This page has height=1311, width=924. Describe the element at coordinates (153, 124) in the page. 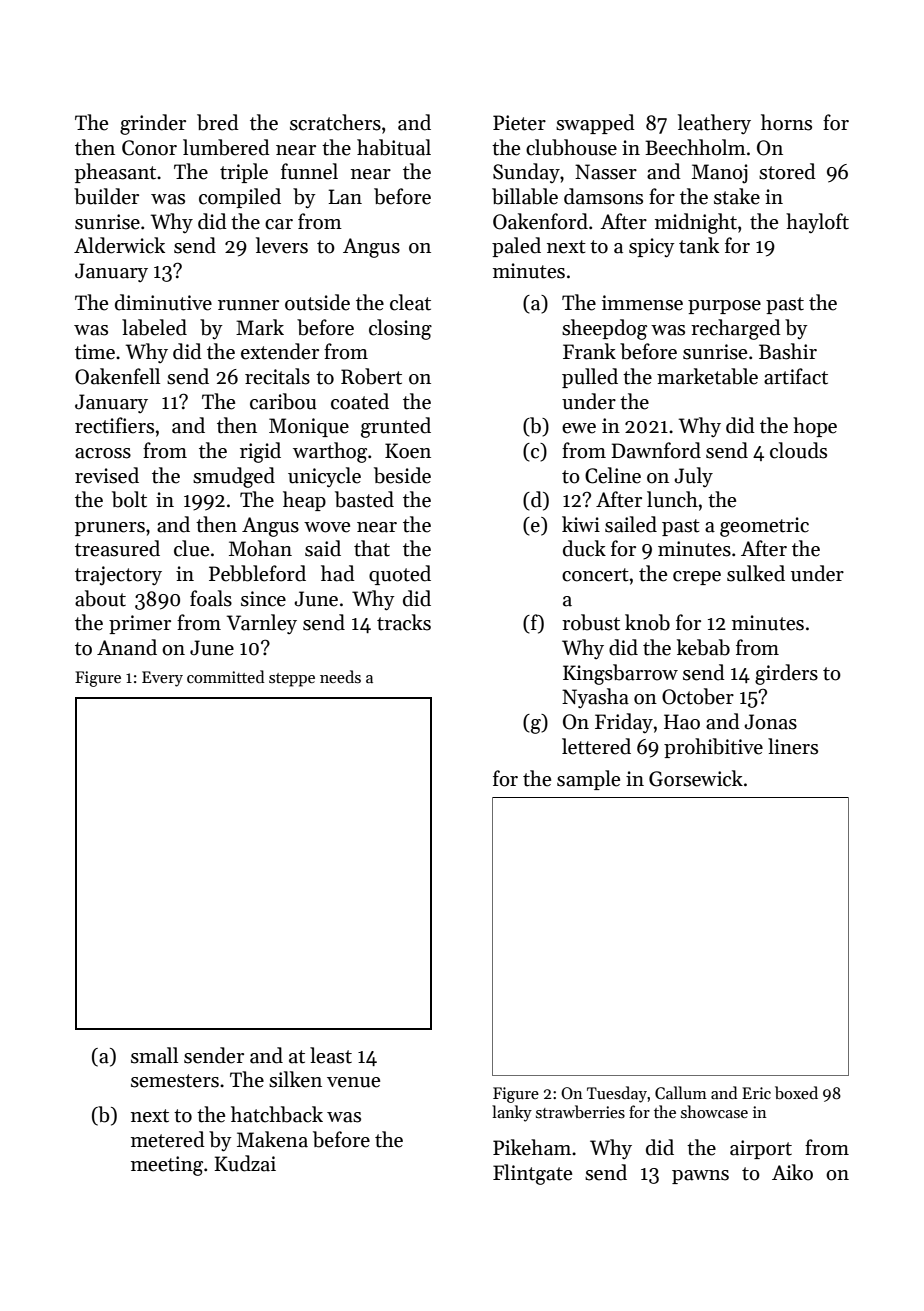

I see `grinder` at that location.
